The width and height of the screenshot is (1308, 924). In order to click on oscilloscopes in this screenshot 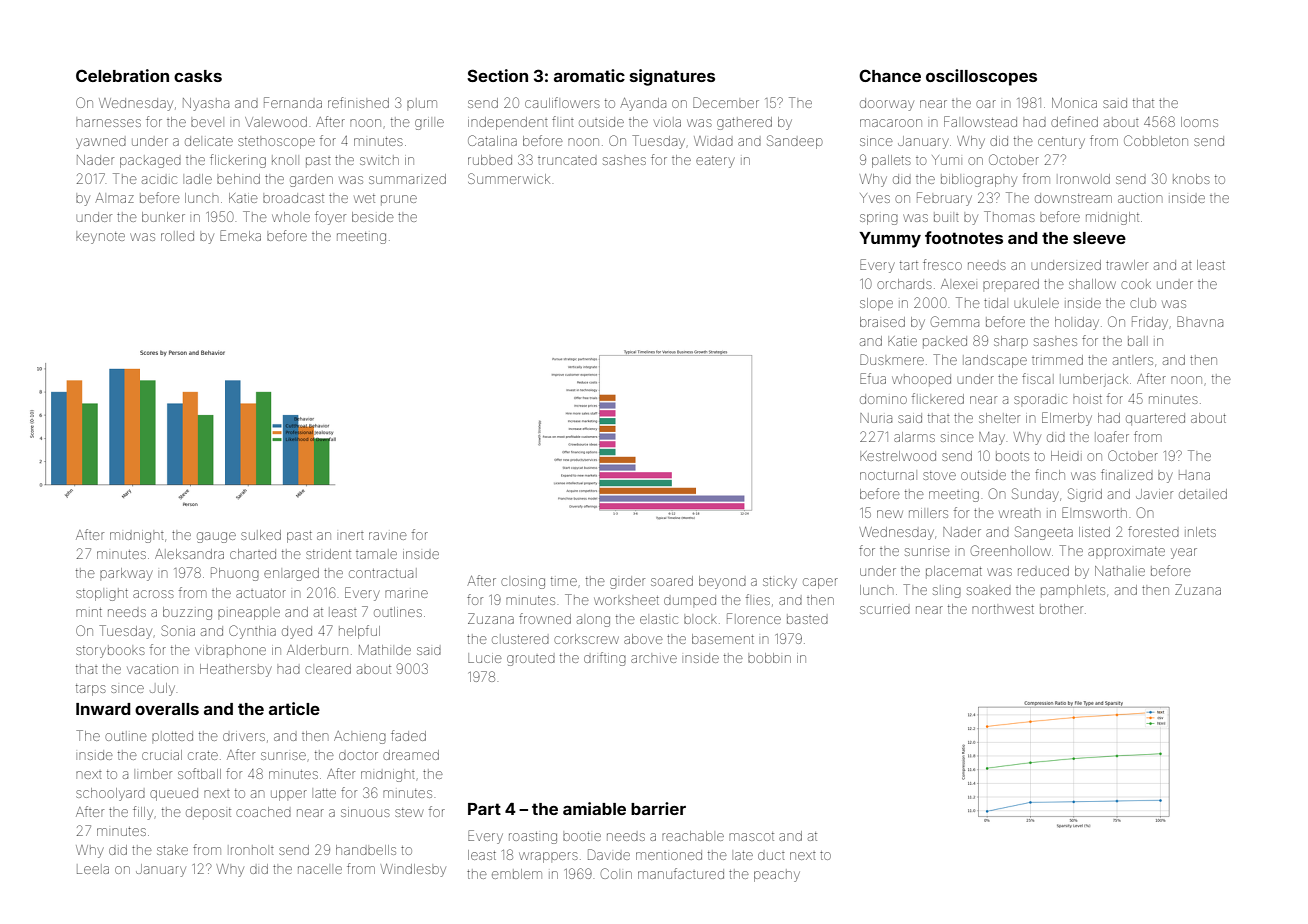, I will do `click(981, 77)`.
